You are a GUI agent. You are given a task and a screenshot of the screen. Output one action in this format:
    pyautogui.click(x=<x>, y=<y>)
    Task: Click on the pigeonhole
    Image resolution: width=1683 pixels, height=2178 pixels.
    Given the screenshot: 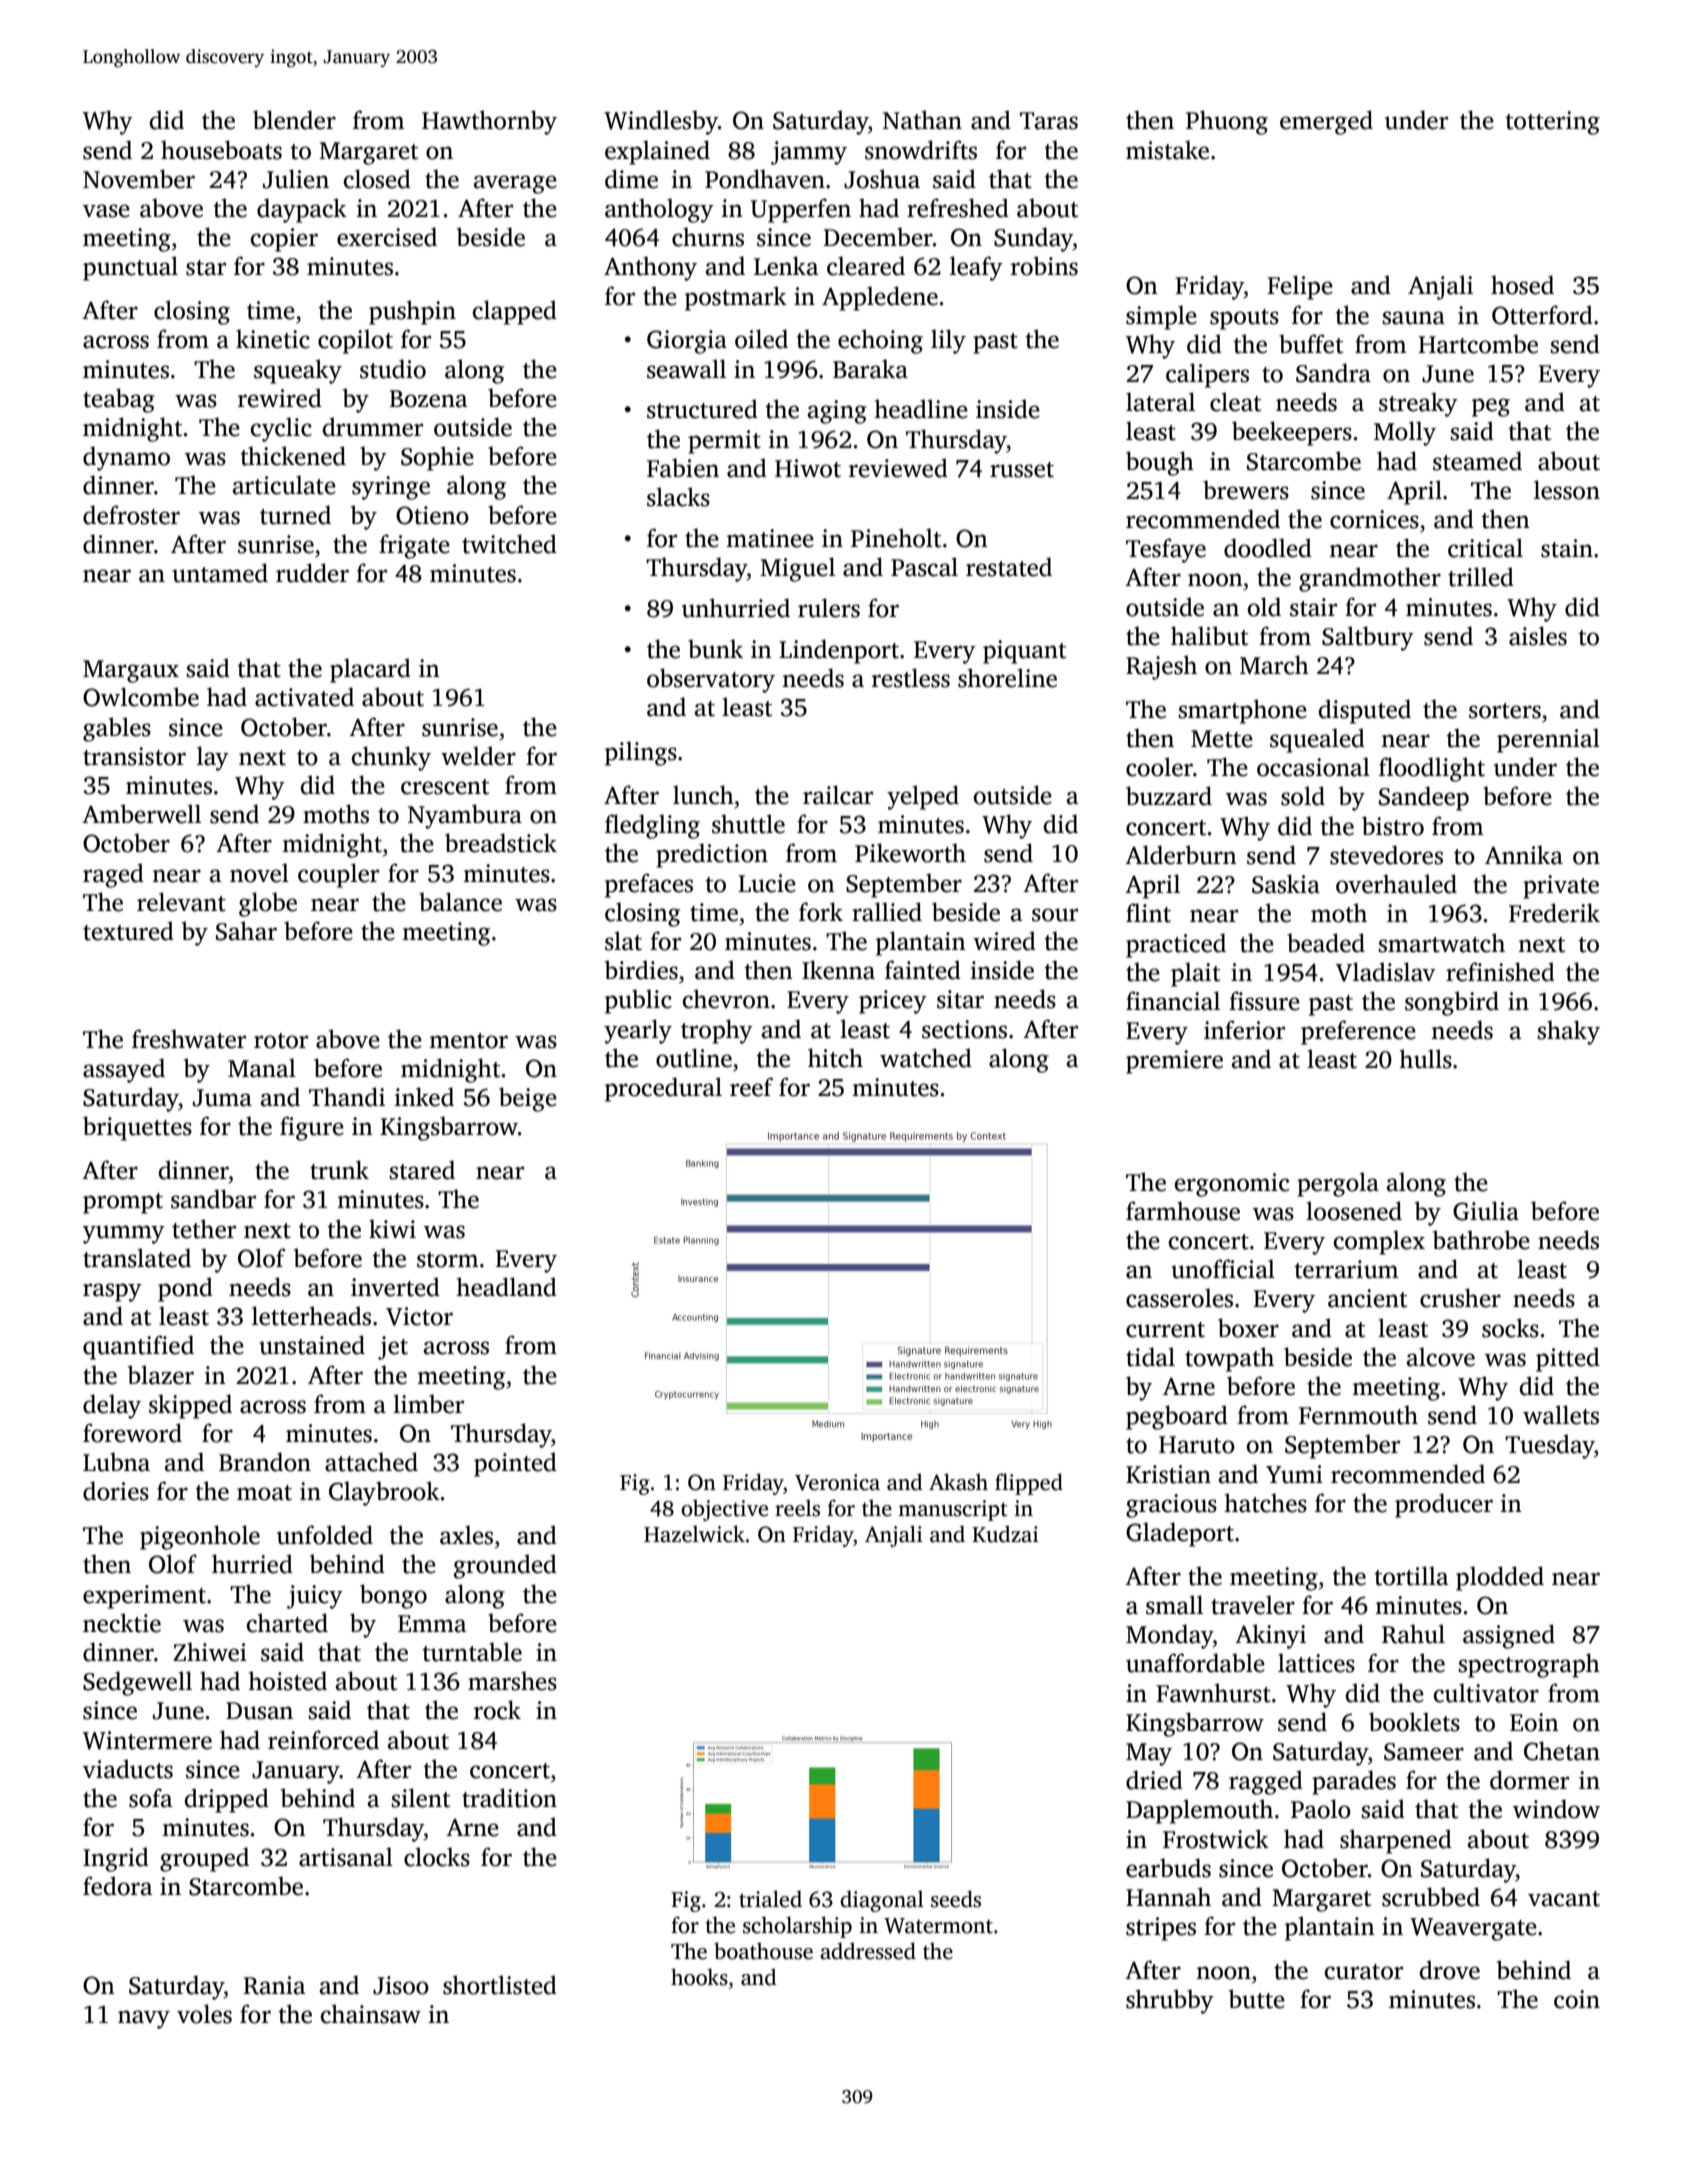 What is the action you would take?
    pyautogui.click(x=200, y=1537)
